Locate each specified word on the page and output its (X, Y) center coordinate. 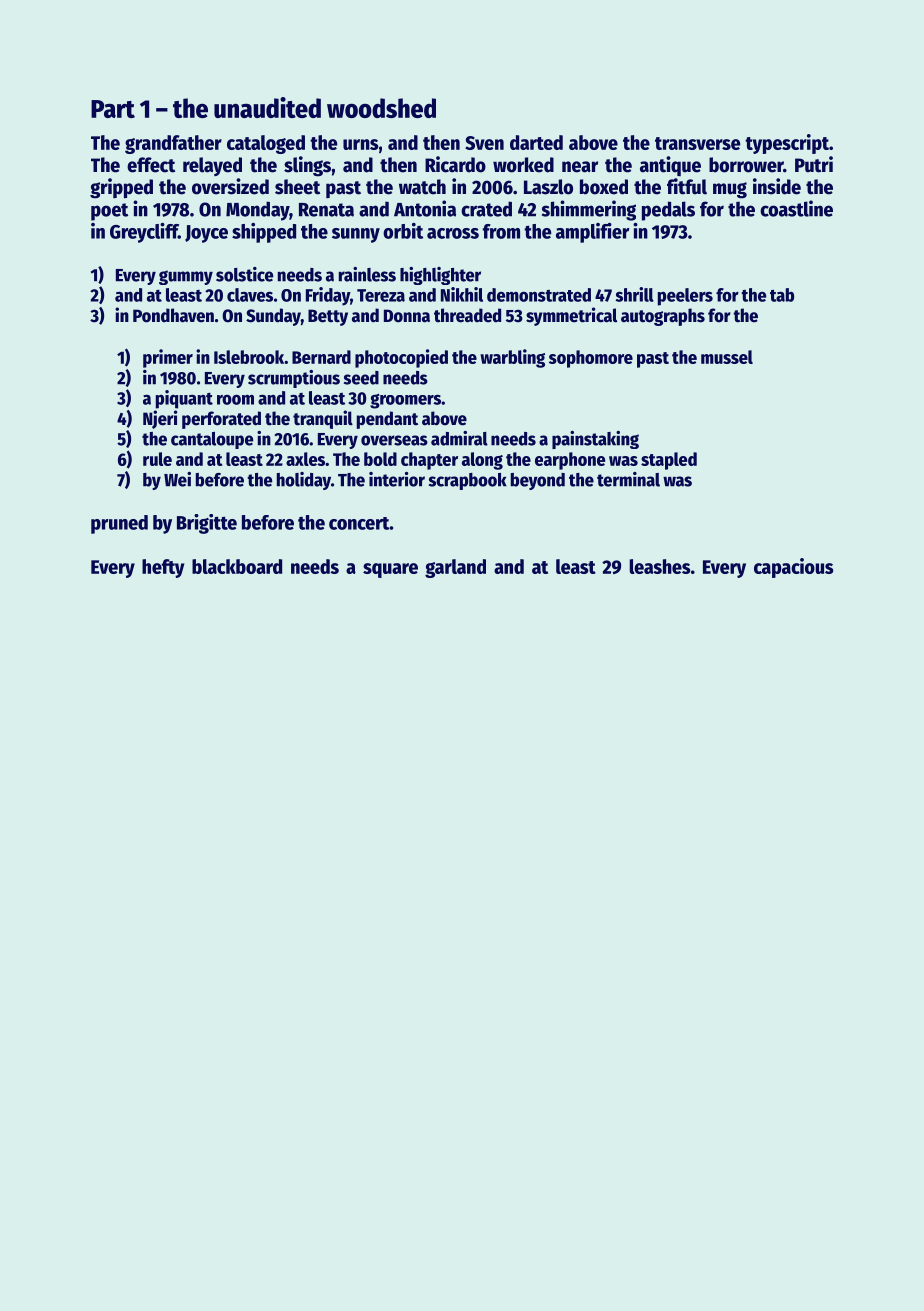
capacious (794, 568)
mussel (727, 357)
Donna (407, 316)
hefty (163, 568)
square (390, 570)
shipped (264, 233)
